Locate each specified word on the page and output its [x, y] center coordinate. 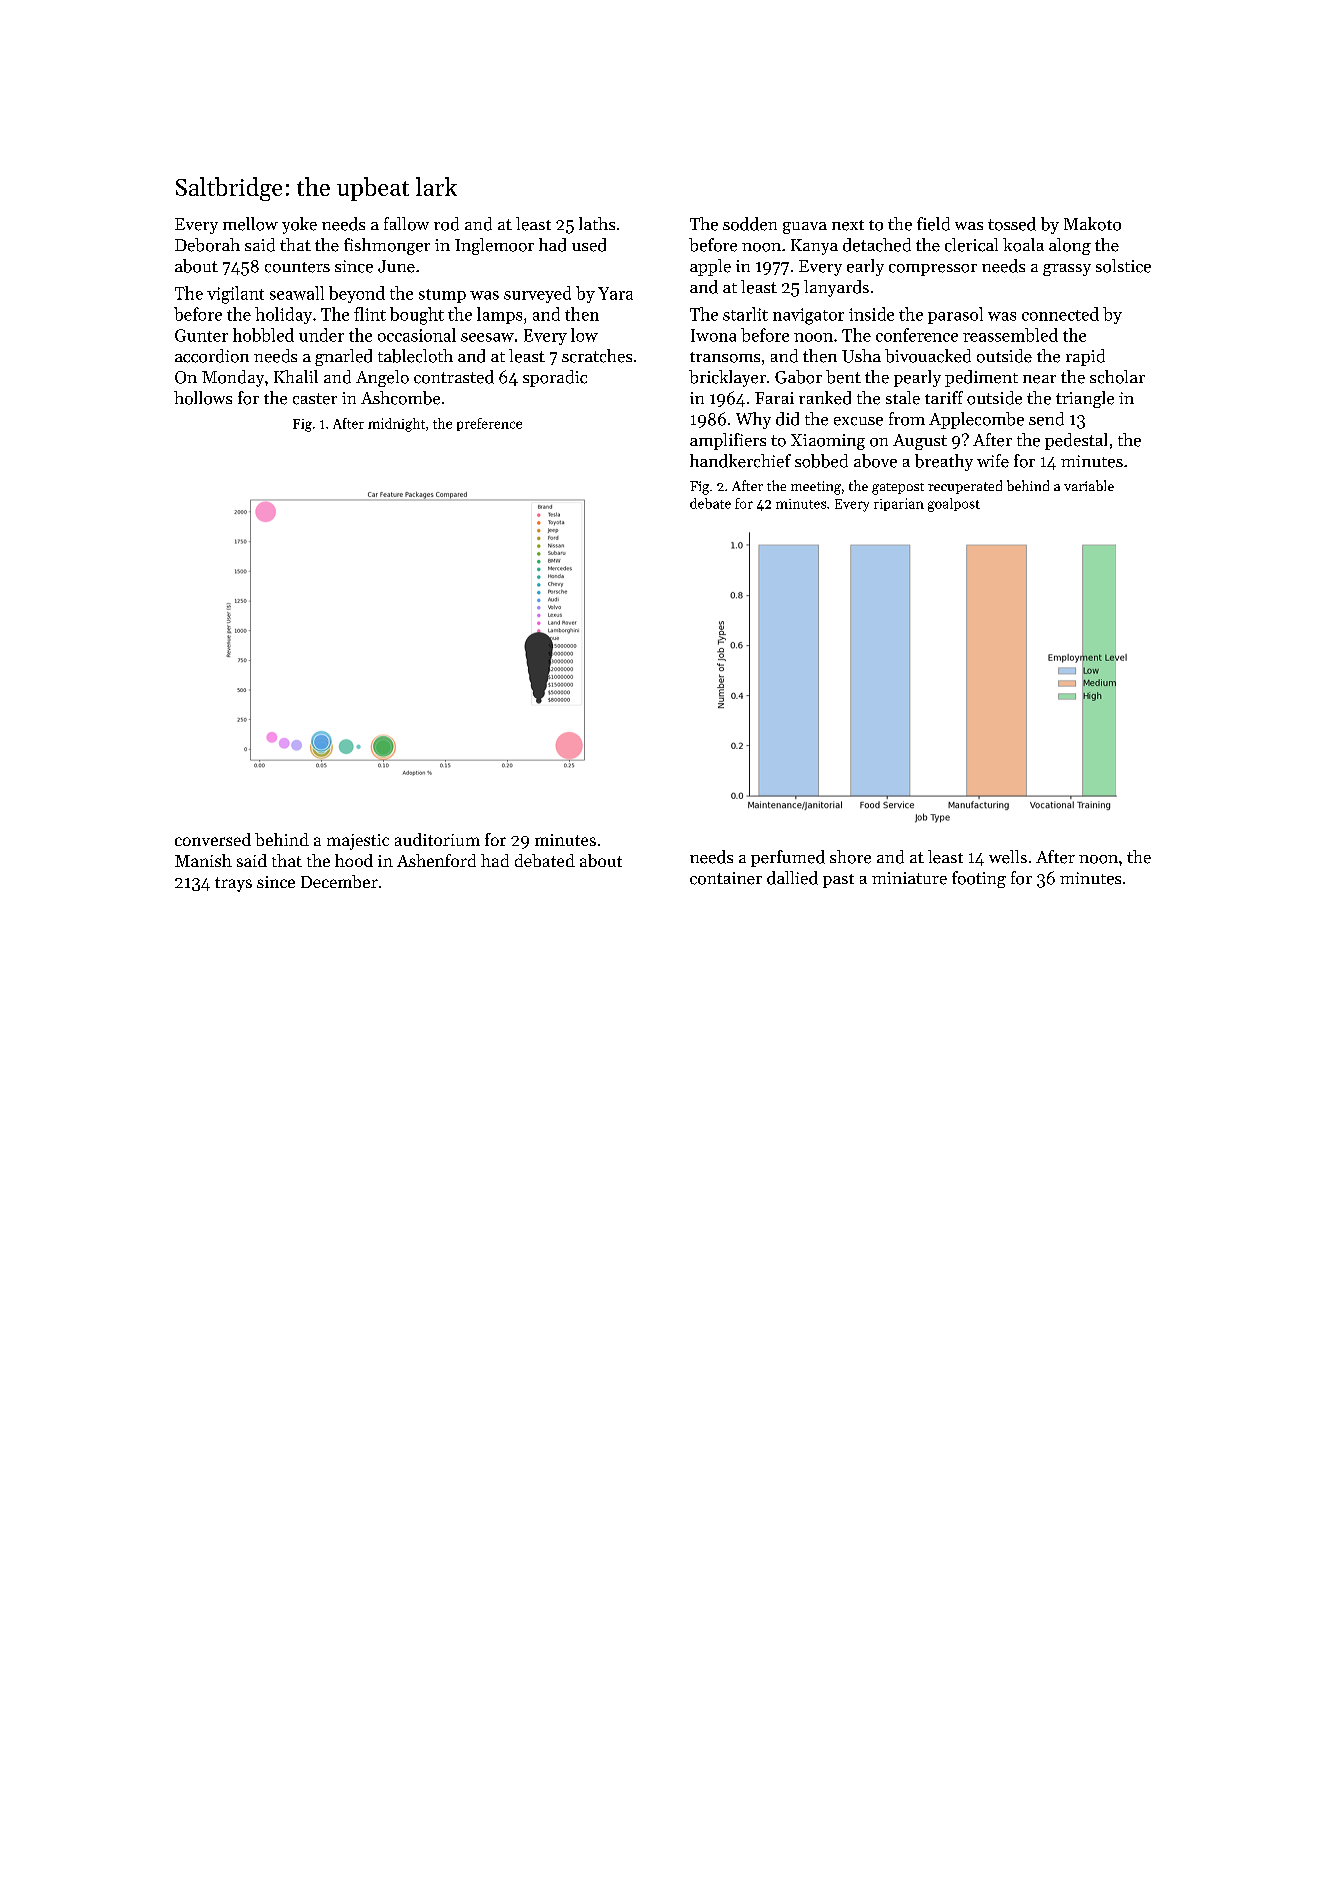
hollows [203, 398]
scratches [597, 356]
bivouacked [928, 356]
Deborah [207, 245]
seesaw [487, 337]
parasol [955, 315]
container [726, 878]
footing [979, 879]
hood [354, 860]
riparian [899, 504]
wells [1008, 857]
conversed [213, 839]
